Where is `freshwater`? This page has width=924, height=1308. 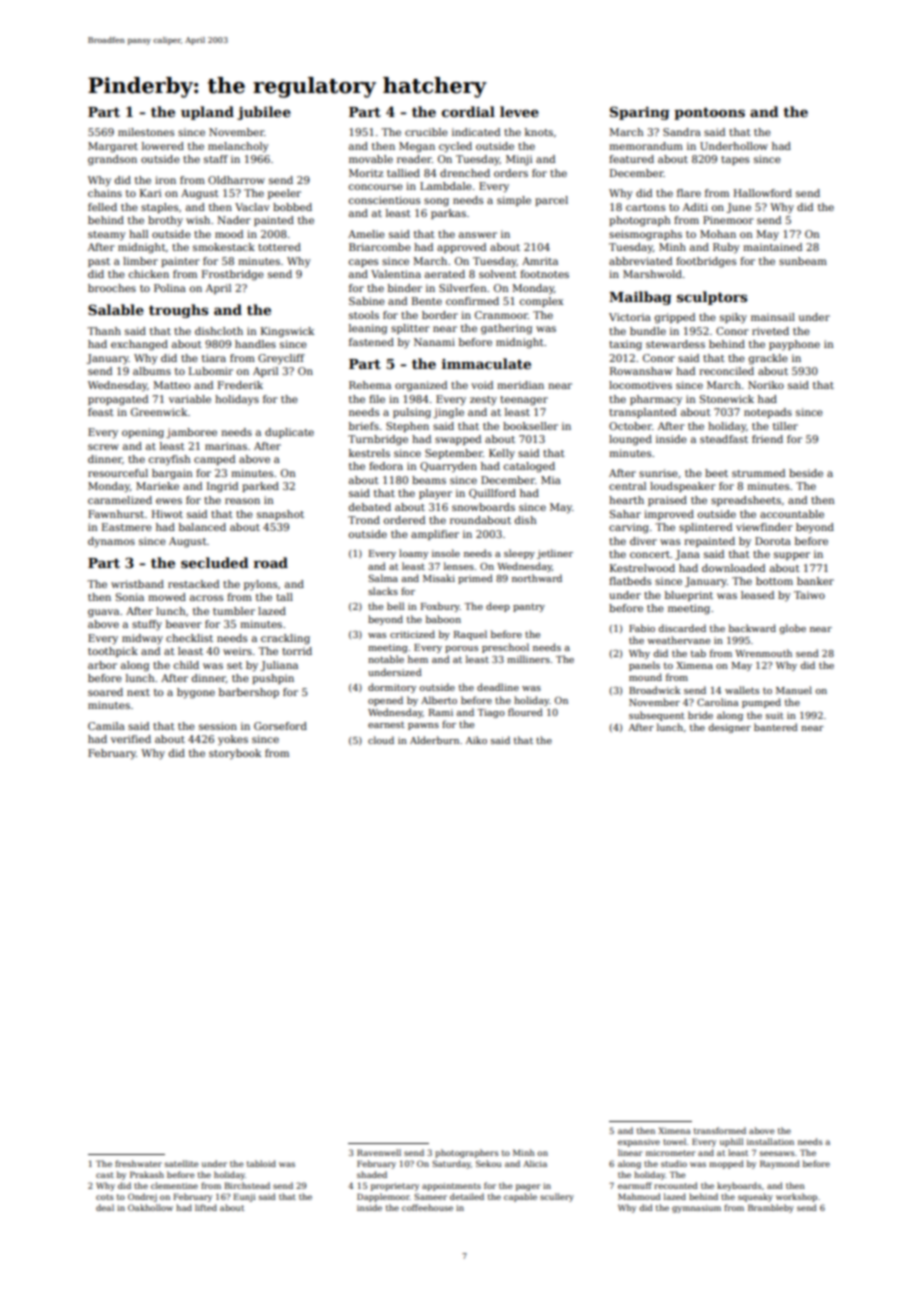 freshwater is located at coordinates (138, 1163).
